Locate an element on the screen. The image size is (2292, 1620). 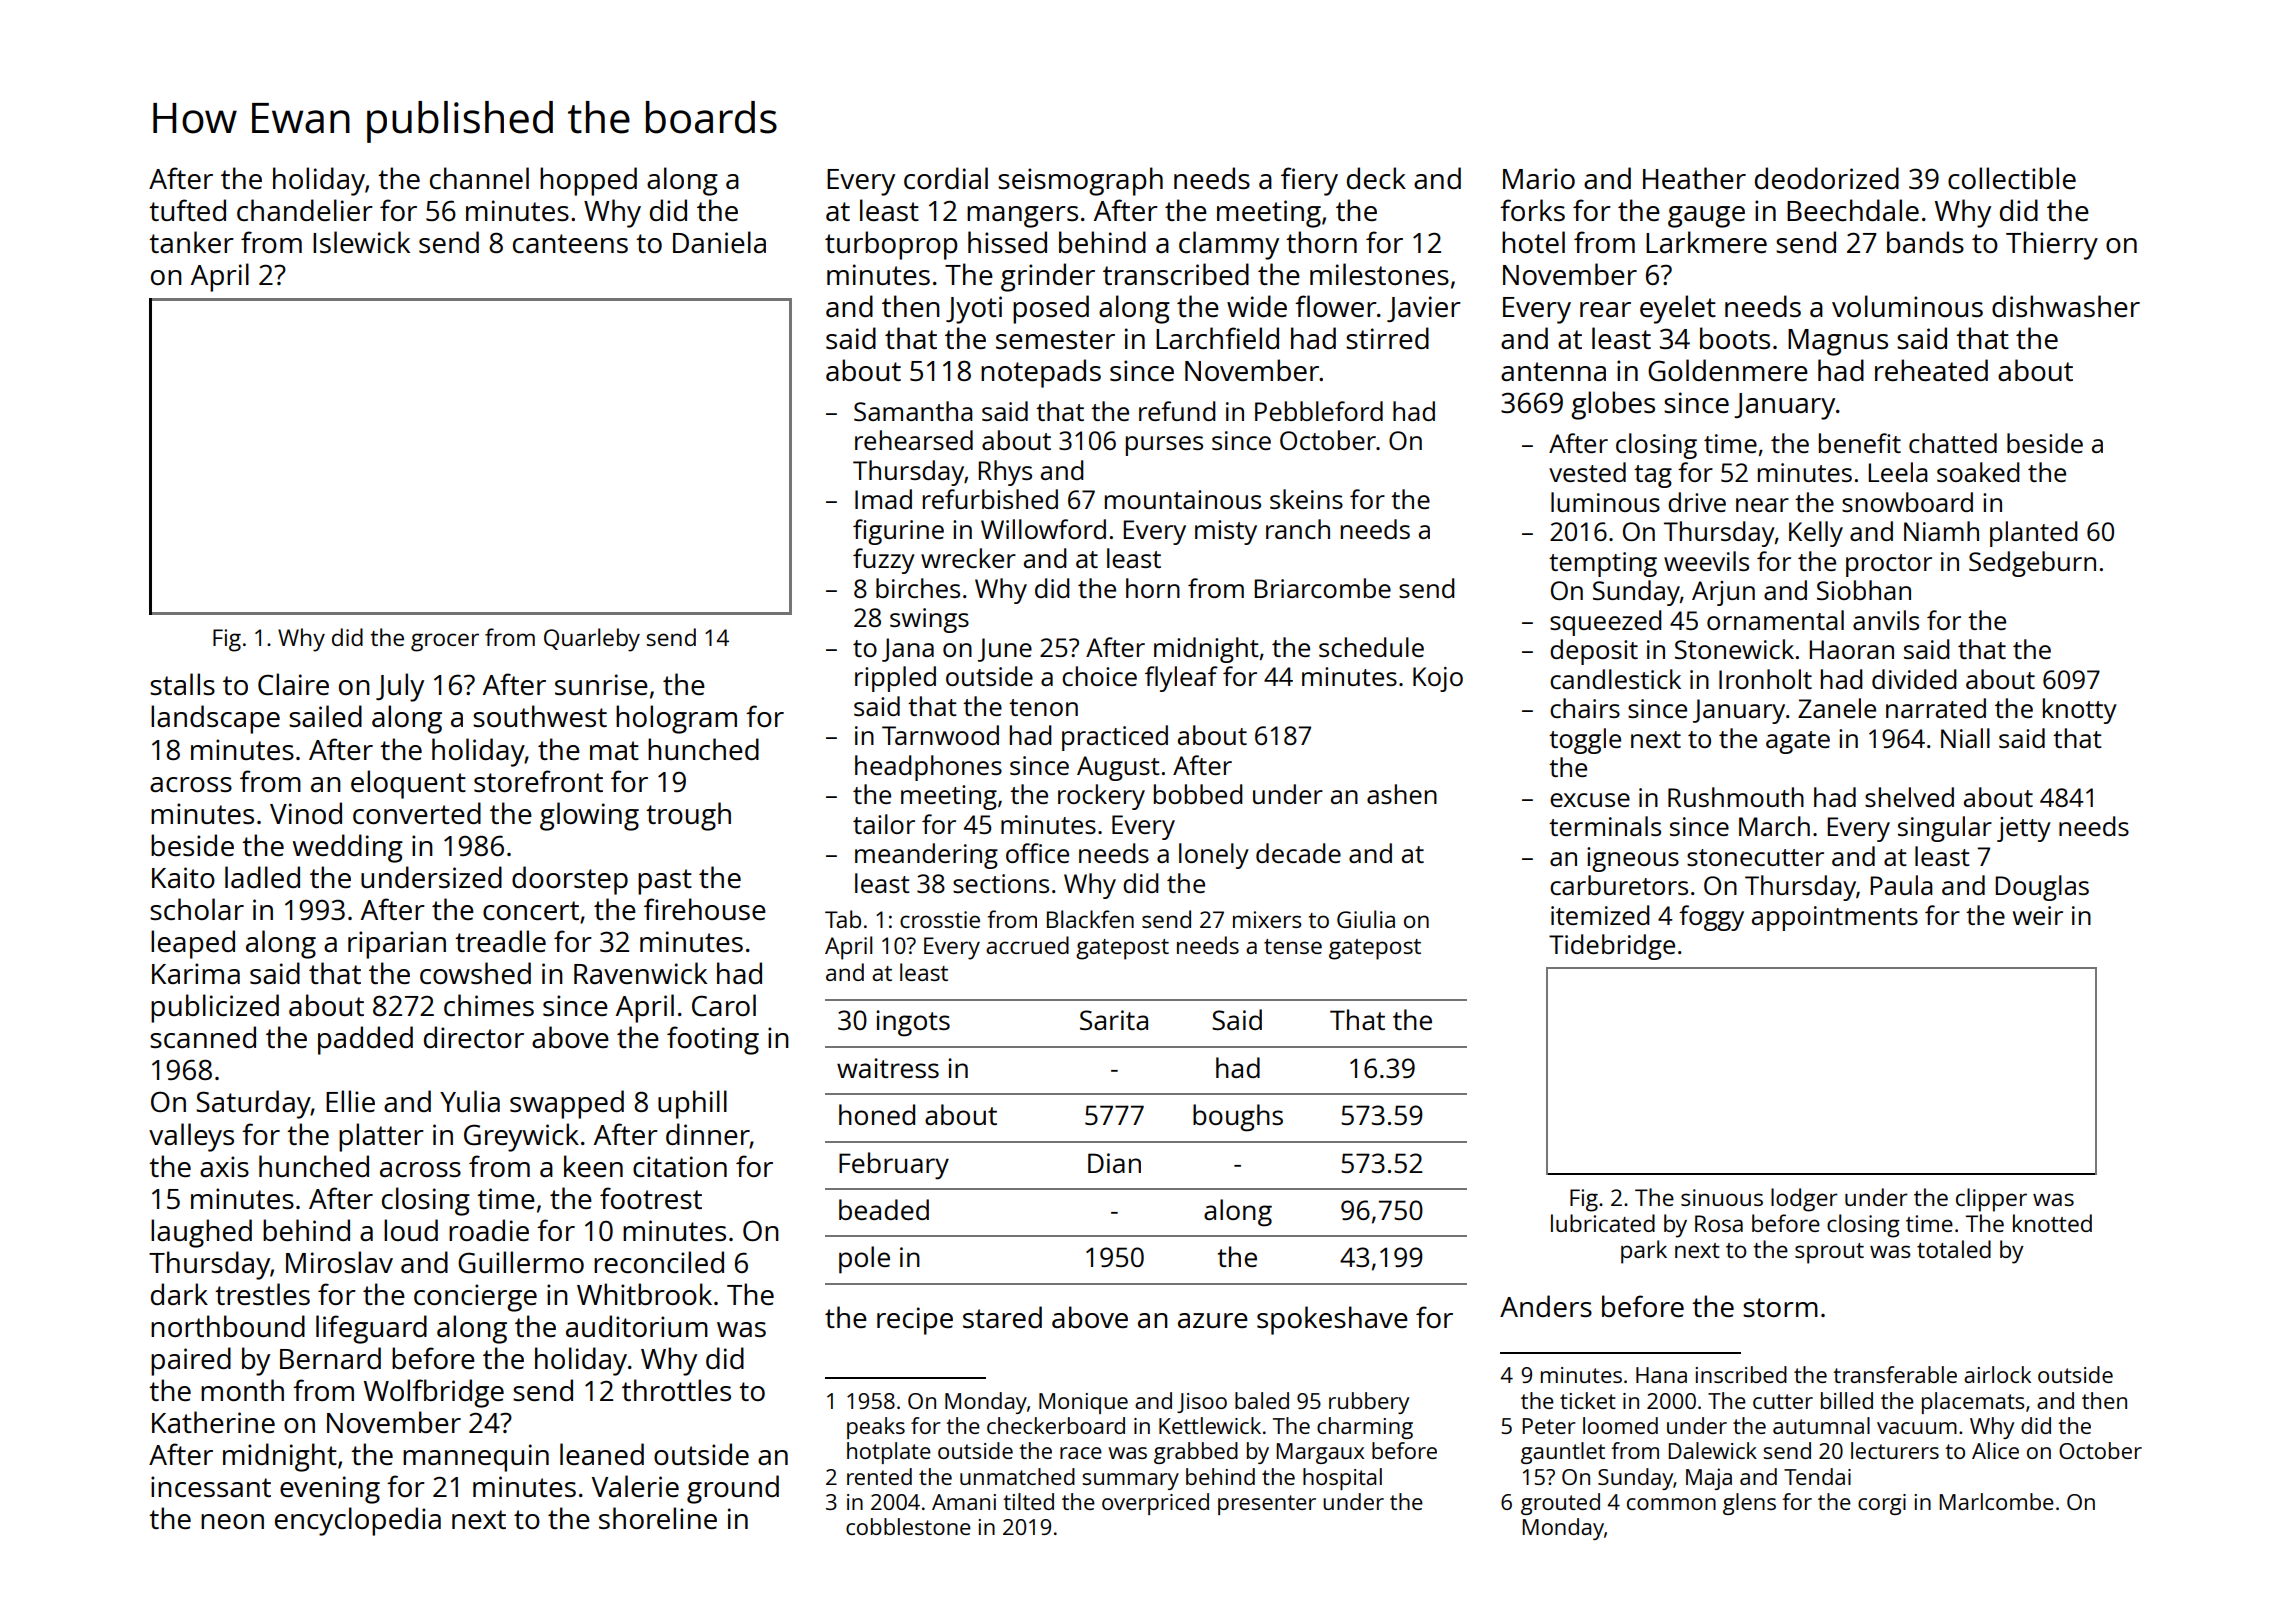
reconciled is located at coordinates (659, 1262).
